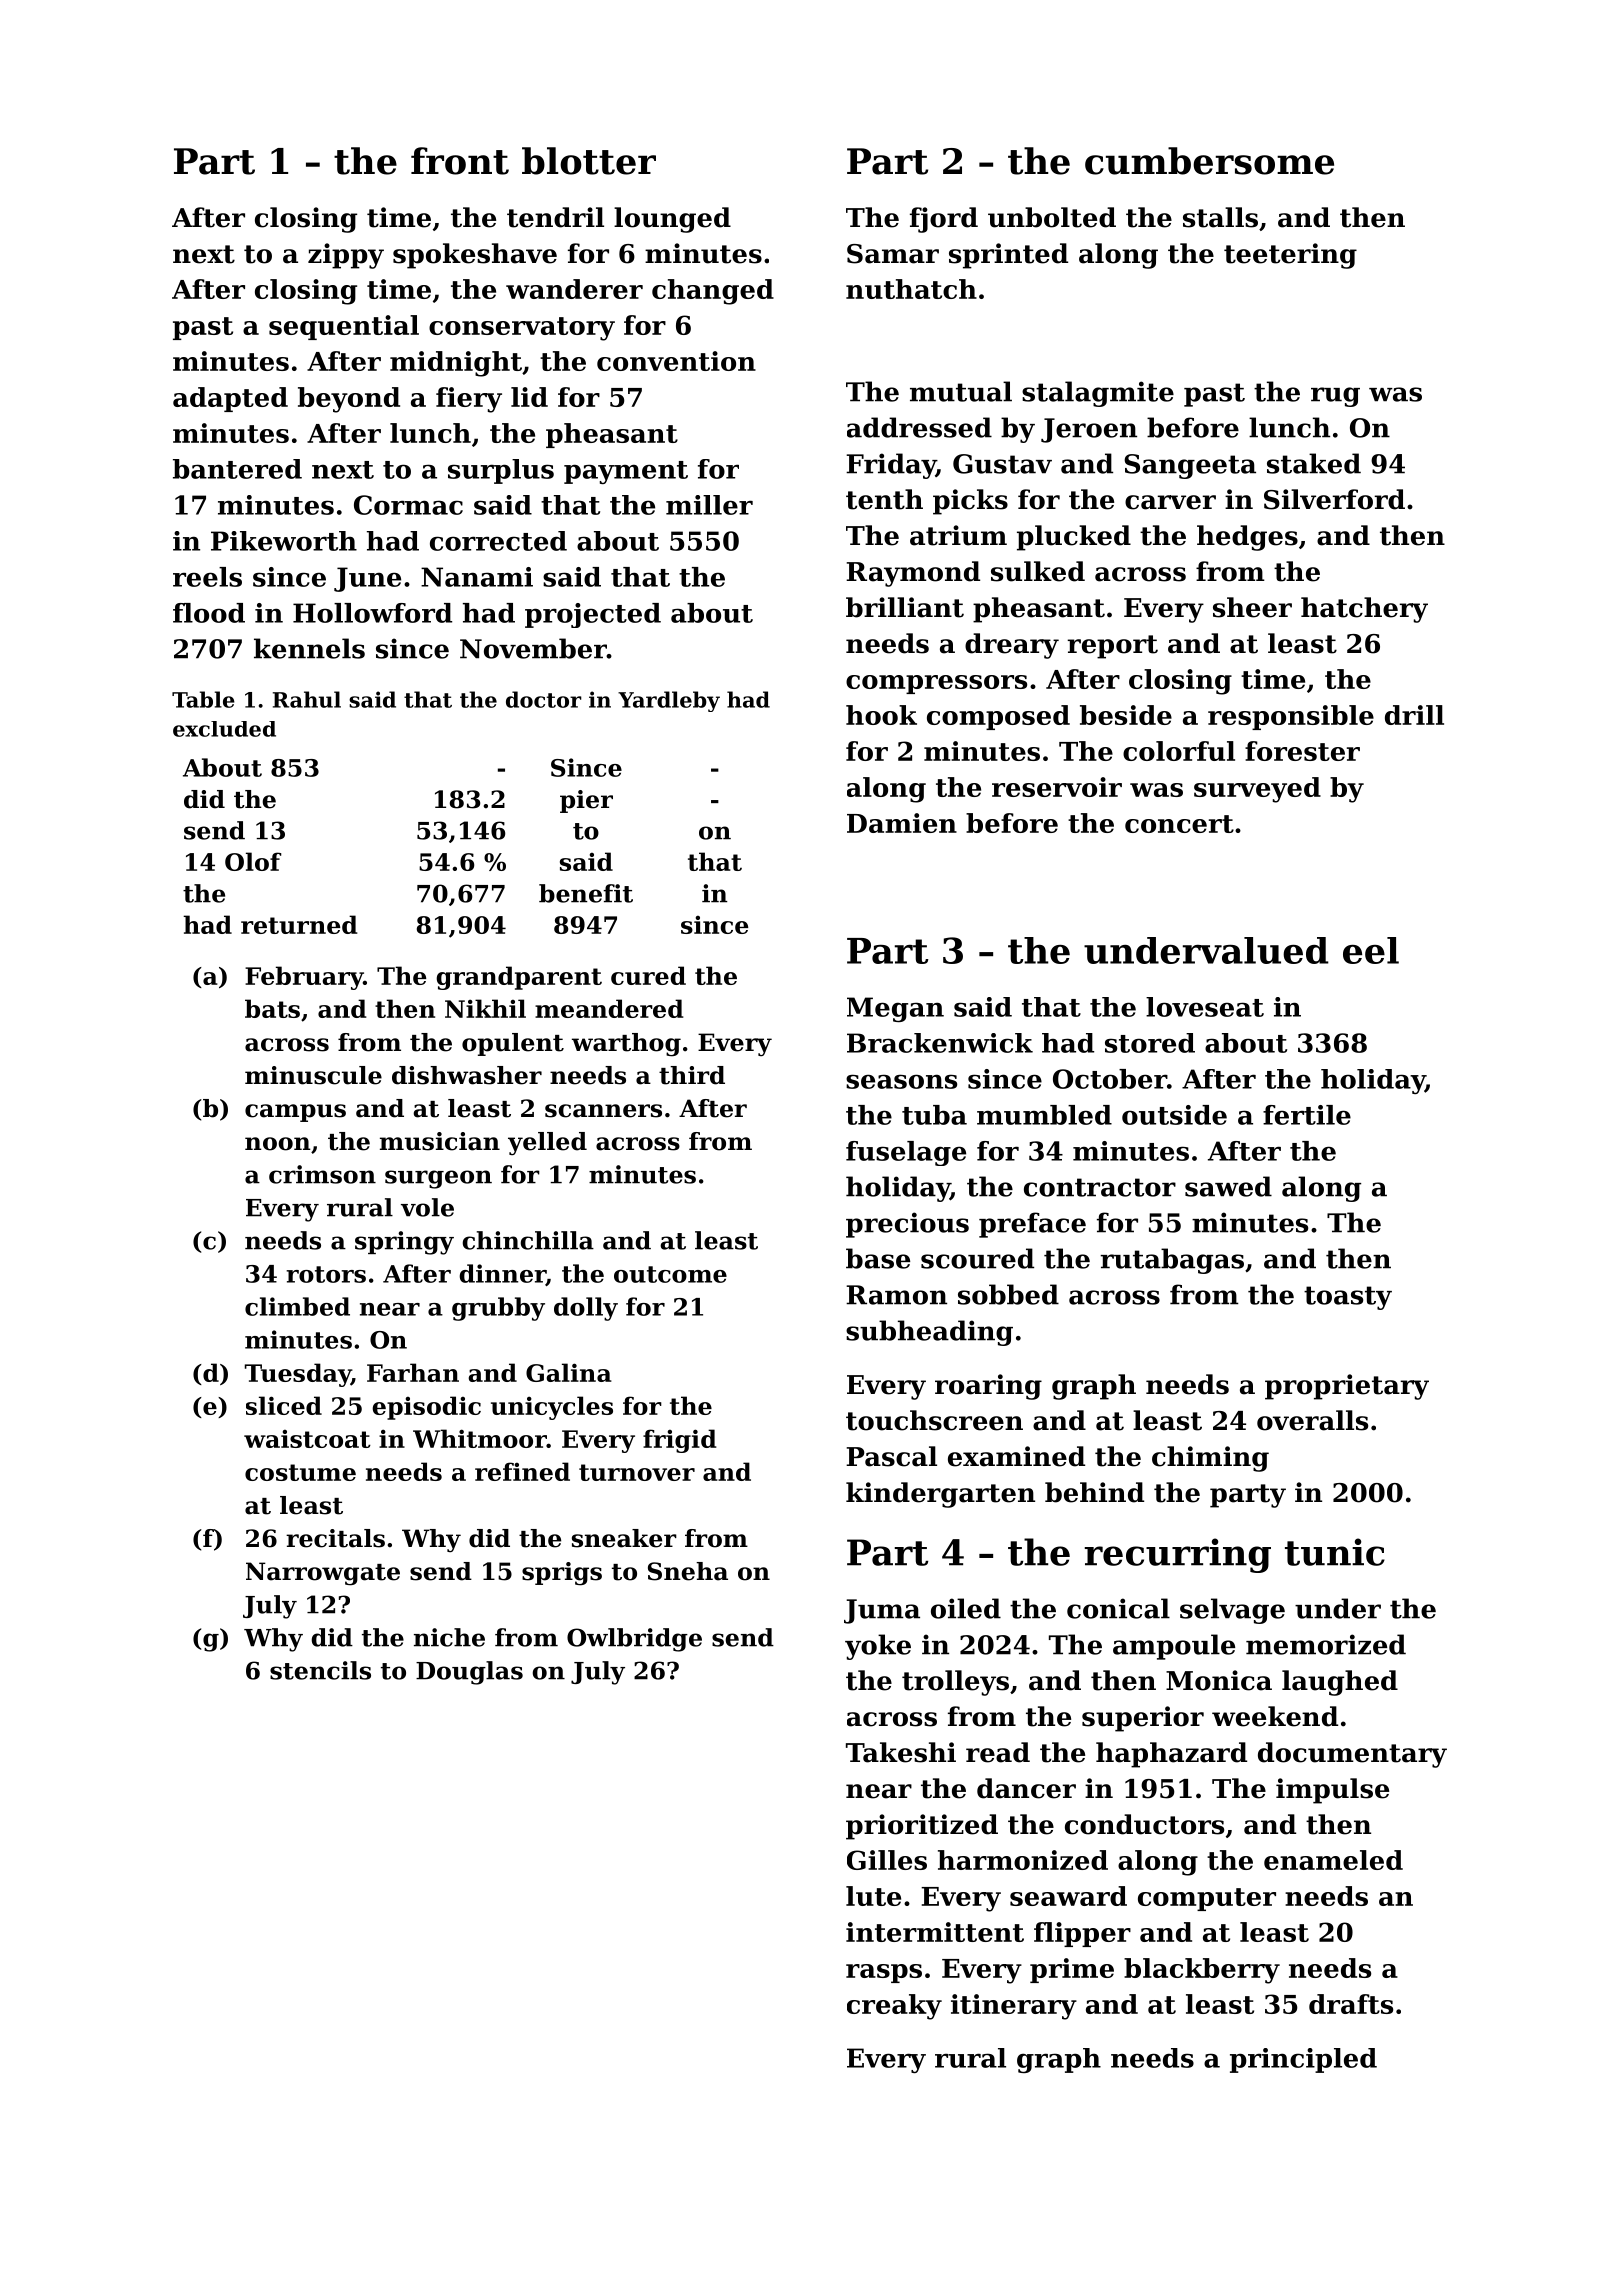 This screenshot has width=1620, height=2292. I want to click on Olof, so click(253, 861).
